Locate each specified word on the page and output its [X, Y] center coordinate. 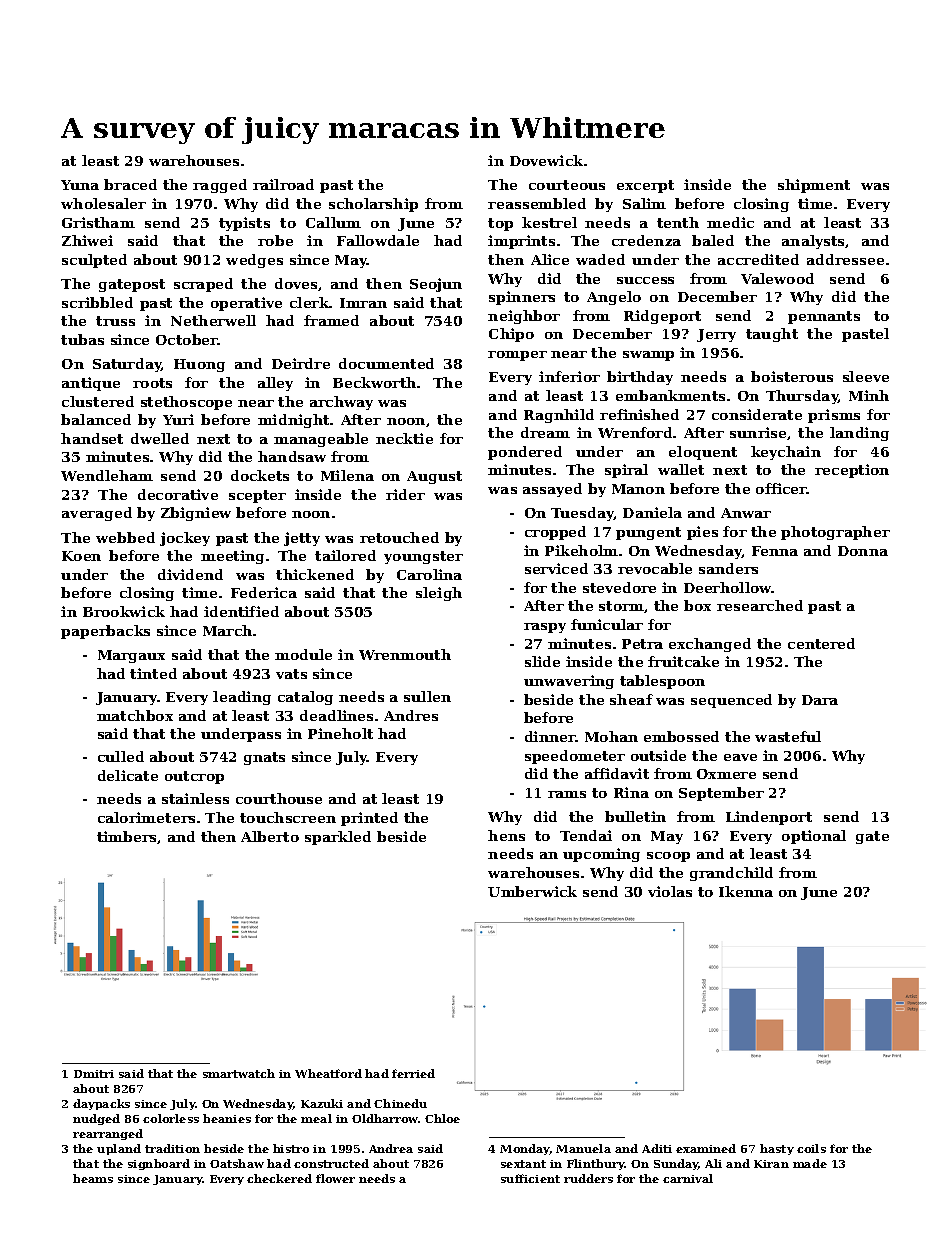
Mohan [611, 736]
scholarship [373, 205]
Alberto [270, 836]
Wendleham [107, 475]
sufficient [530, 1178]
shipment [814, 186]
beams [93, 1178]
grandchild [731, 874]
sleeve [866, 376]
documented [386, 363]
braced [130, 184]
